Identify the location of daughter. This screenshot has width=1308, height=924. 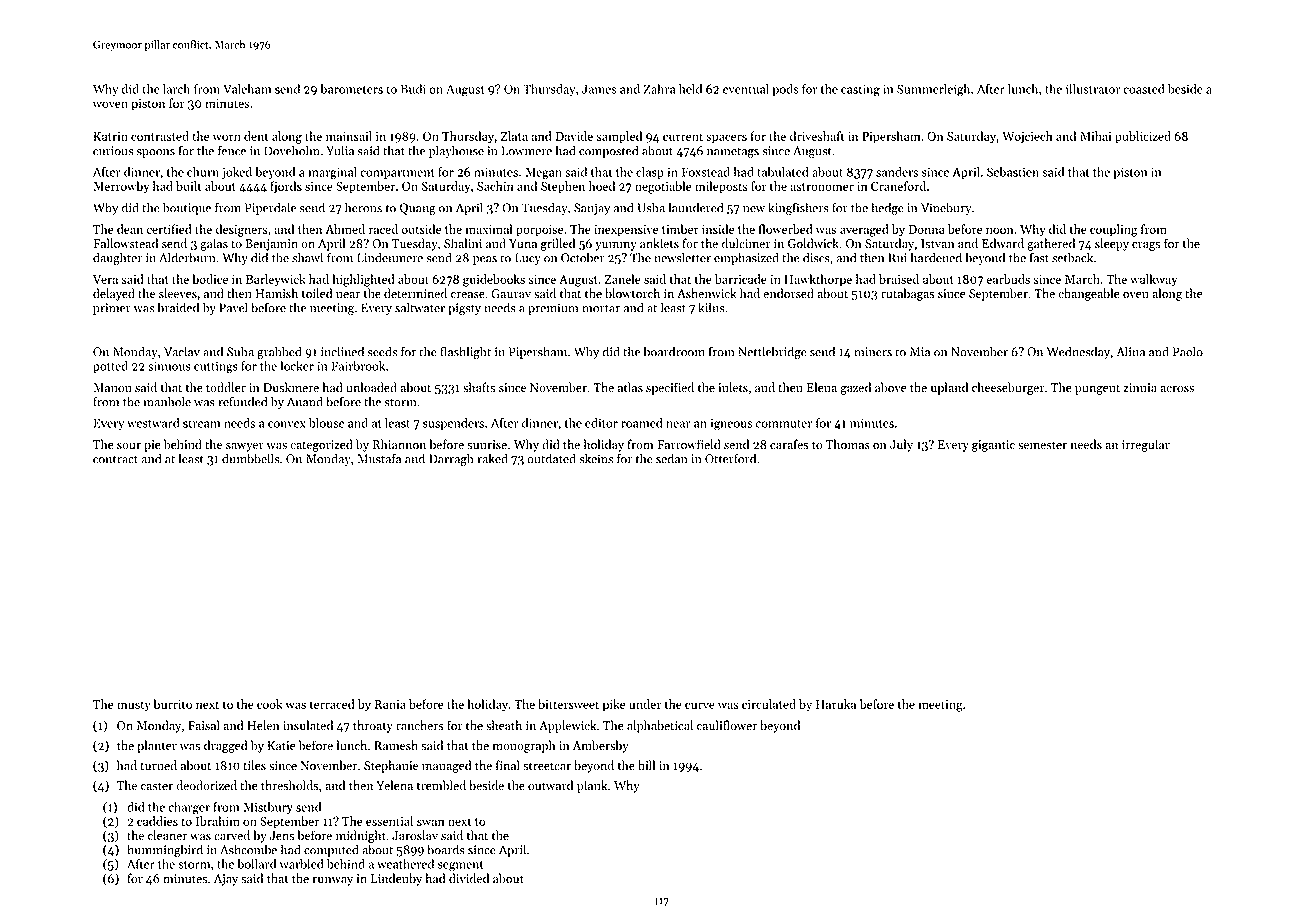
(117, 259).
